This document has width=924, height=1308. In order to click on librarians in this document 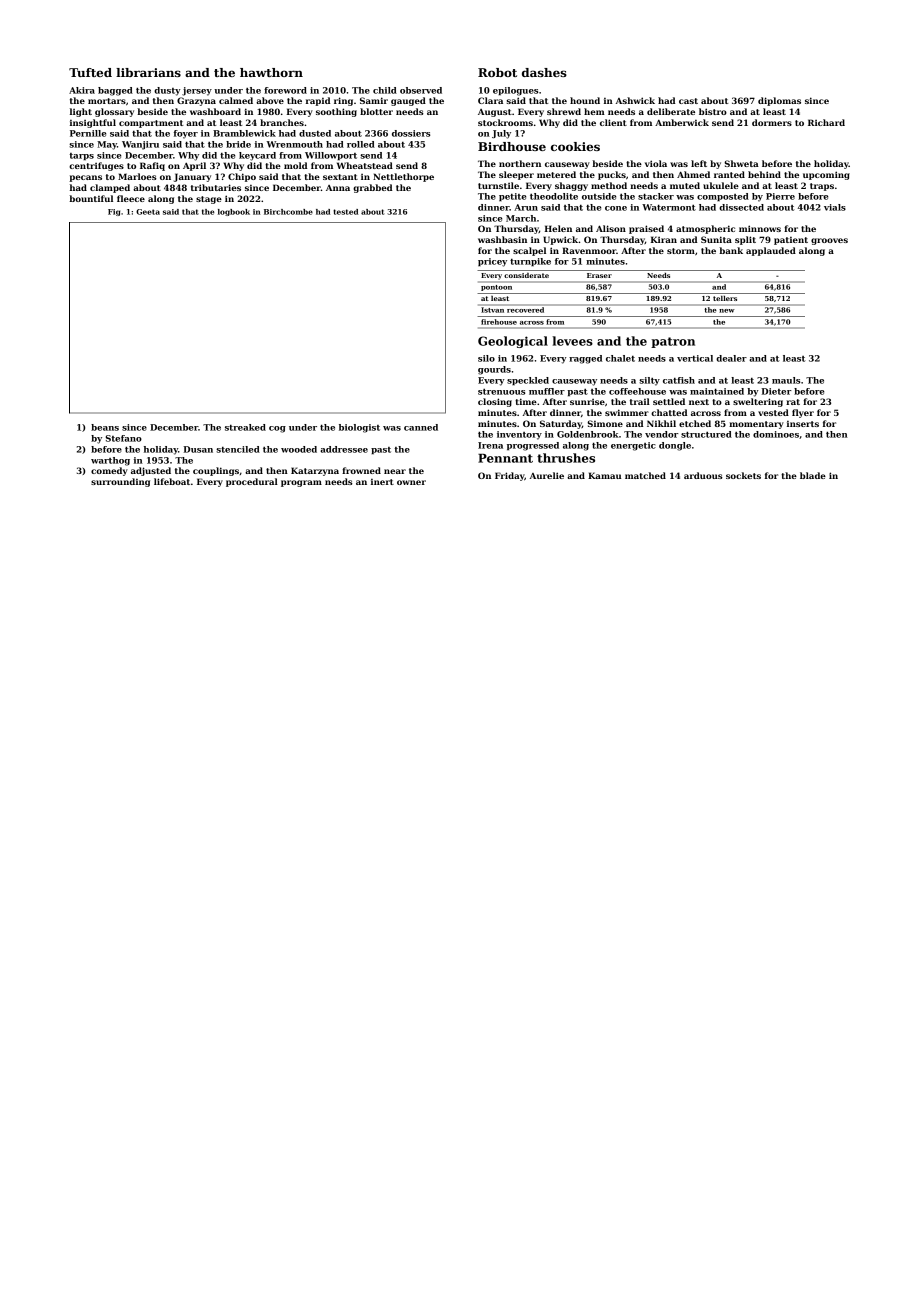, I will do `click(148, 72)`.
